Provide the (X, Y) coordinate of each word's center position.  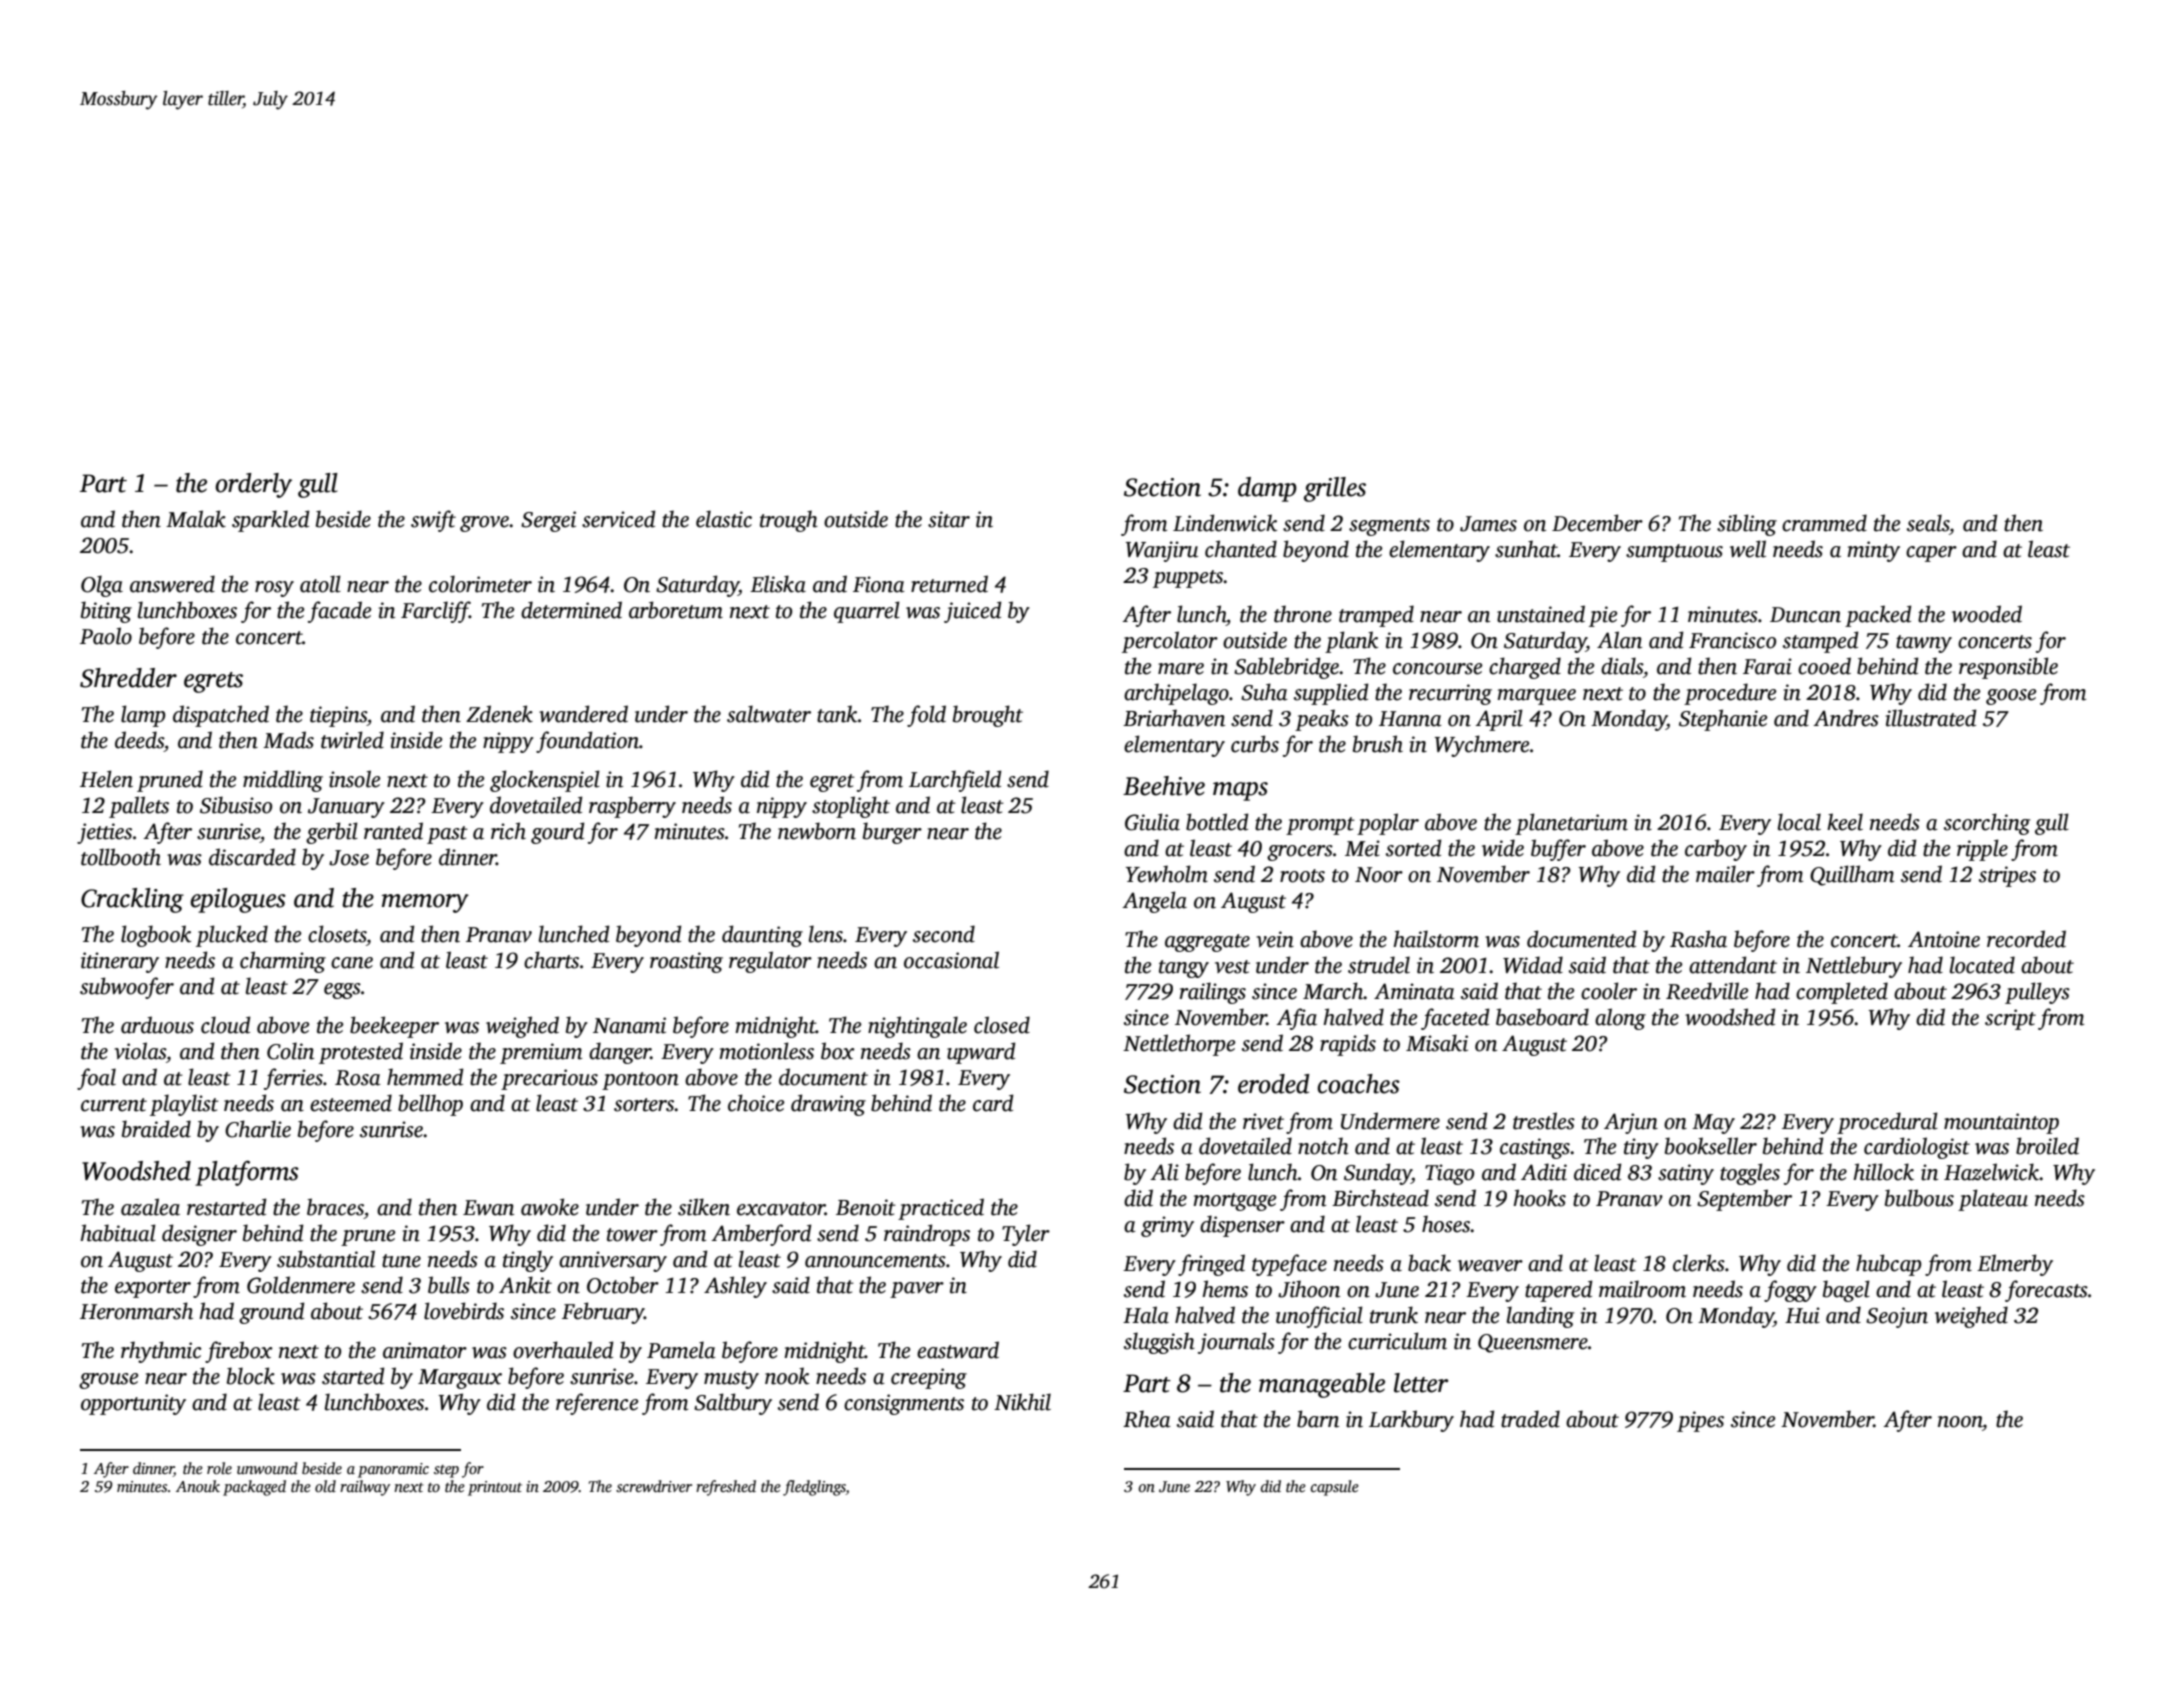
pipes (1700, 1421)
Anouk (198, 1486)
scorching (1987, 824)
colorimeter (480, 584)
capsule (1335, 1488)
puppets (1188, 579)
